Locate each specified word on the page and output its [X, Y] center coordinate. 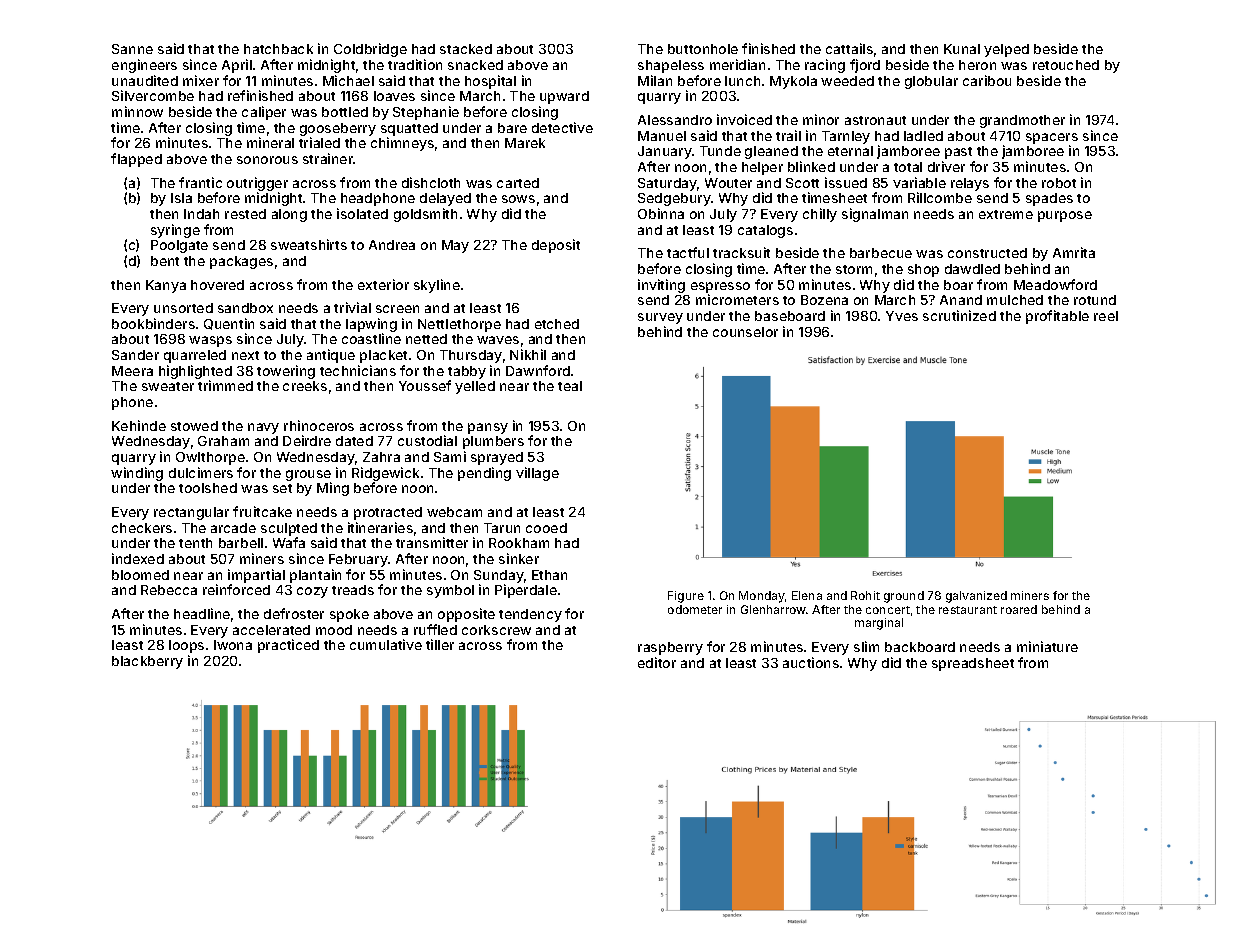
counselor [745, 332]
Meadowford [1055, 284]
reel [1106, 316]
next [245, 355]
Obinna [661, 213]
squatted [409, 129]
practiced [288, 646]
